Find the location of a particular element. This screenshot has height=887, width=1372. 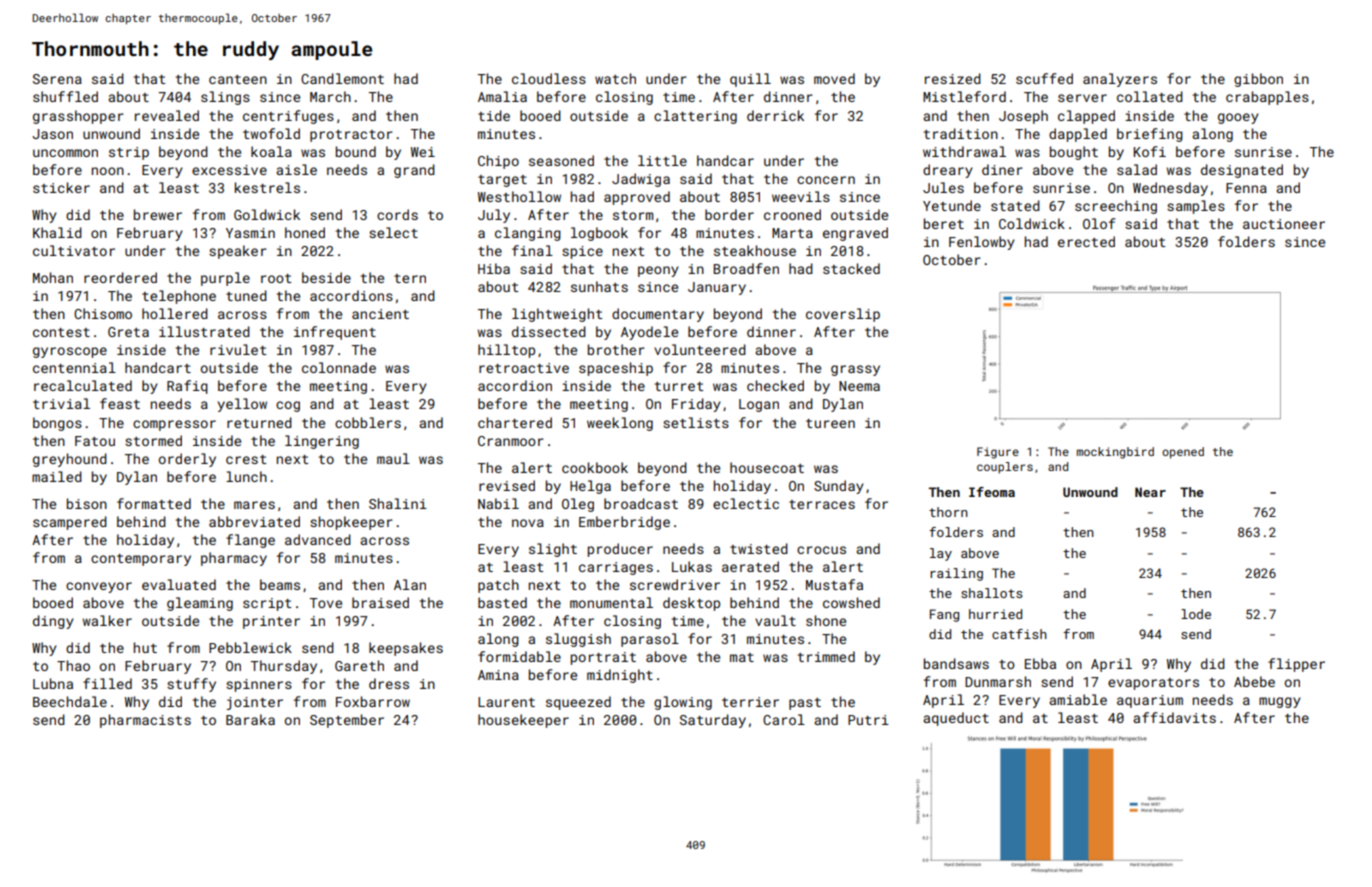

Neema is located at coordinates (859, 386).
